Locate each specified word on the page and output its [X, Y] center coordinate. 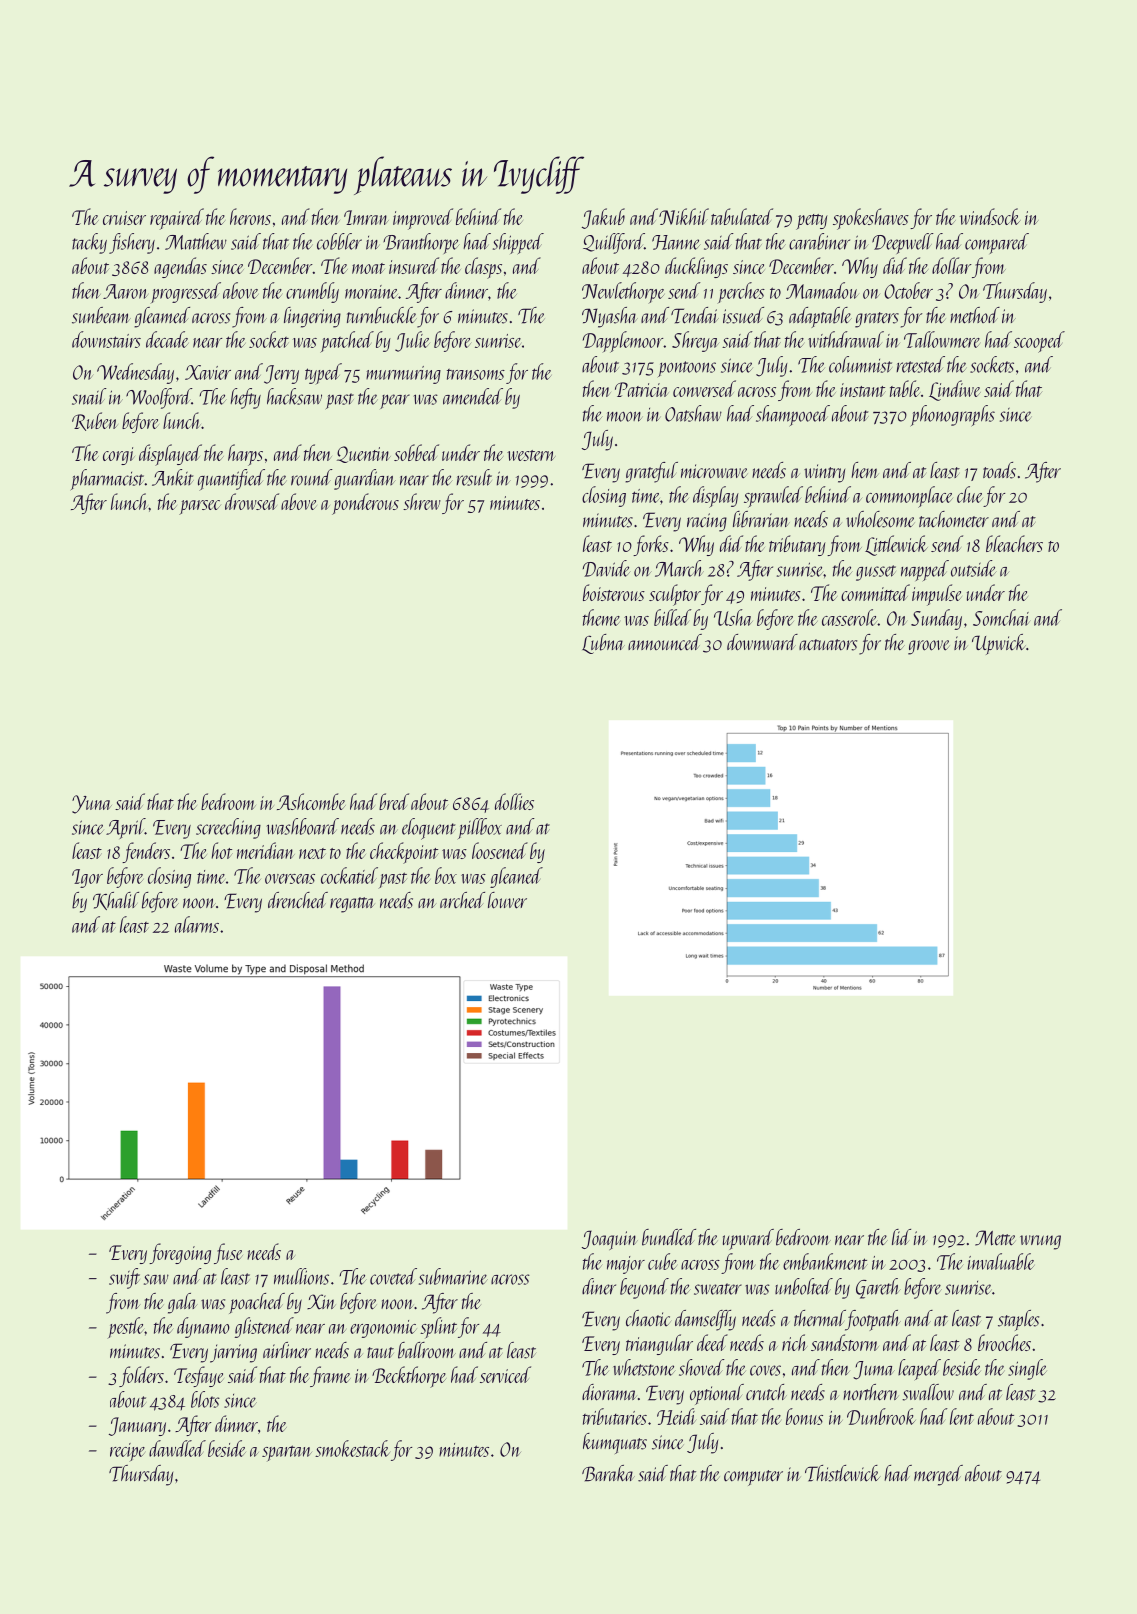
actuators [828, 645]
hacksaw [294, 396]
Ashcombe [311, 801]
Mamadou [822, 290]
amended [473, 396]
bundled [669, 1237]
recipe [127, 1452]
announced [665, 642]
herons [250, 216]
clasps [483, 268]
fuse [228, 1253]
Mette [995, 1238]
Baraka [608, 1473]
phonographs [953, 415]
